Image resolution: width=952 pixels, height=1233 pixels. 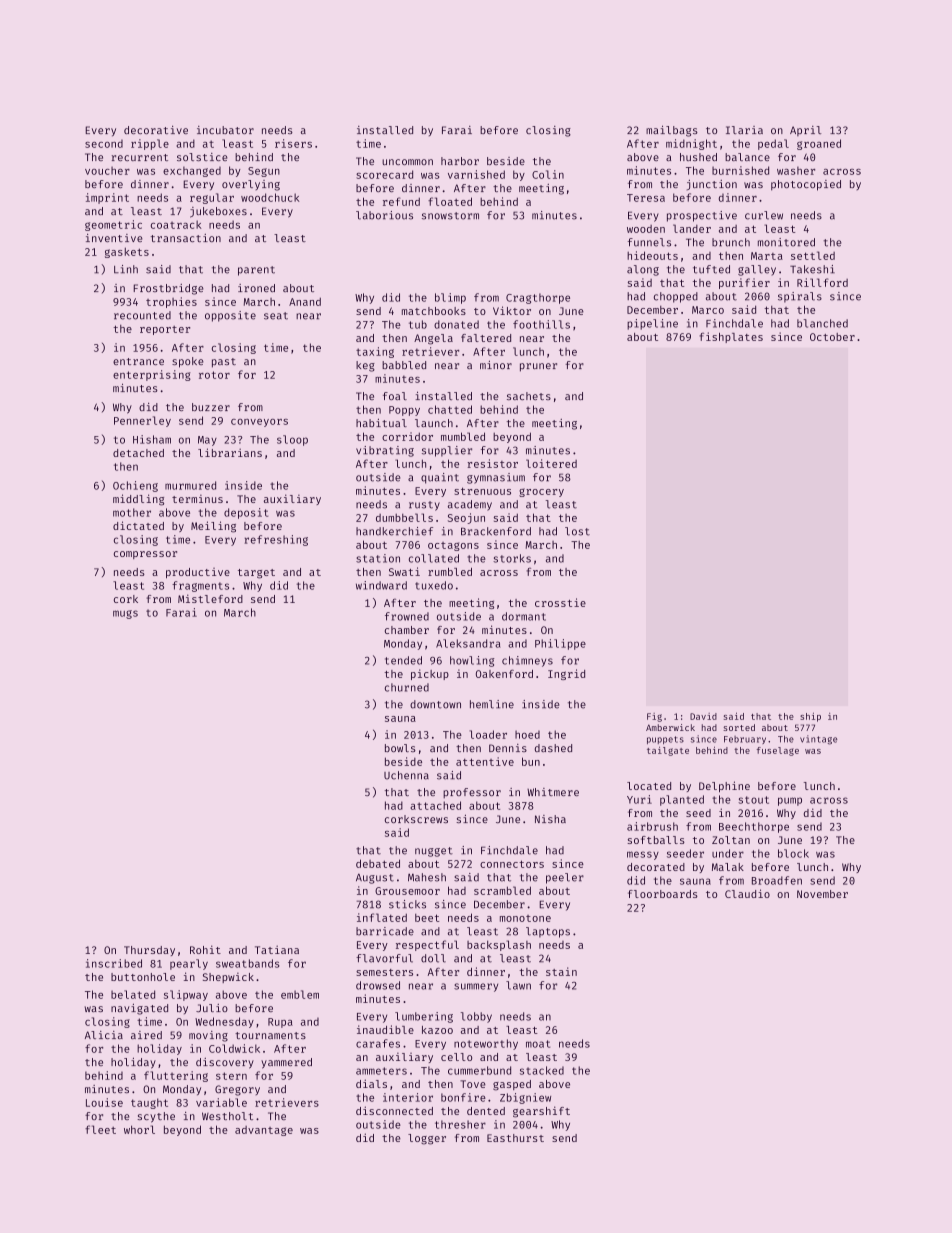 What do you see at coordinates (152, 375) in the screenshot?
I see `enterprising` at bounding box center [152, 375].
